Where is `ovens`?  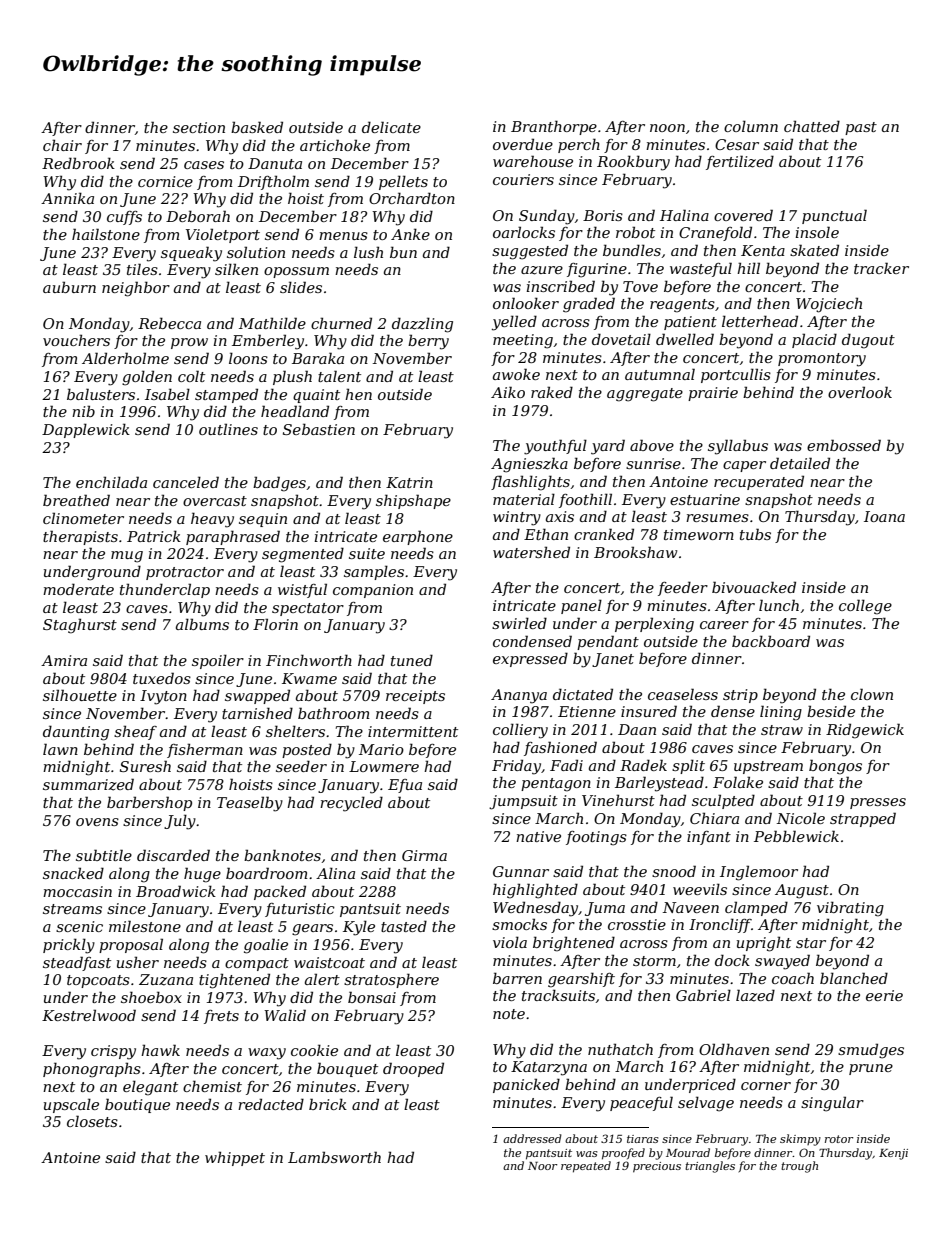
ovens is located at coordinates (97, 822).
